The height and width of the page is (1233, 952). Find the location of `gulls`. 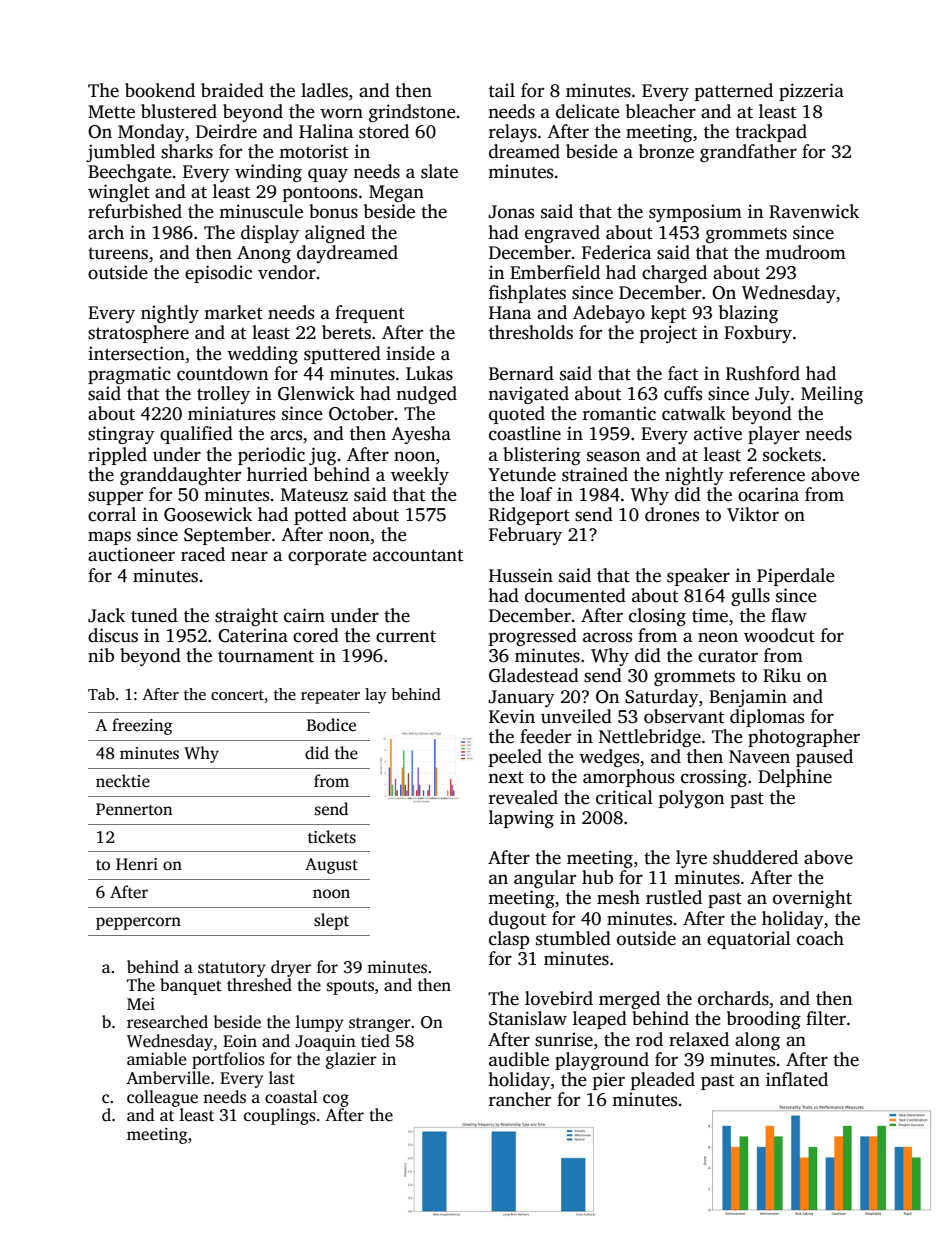

gulls is located at coordinates (750, 597).
